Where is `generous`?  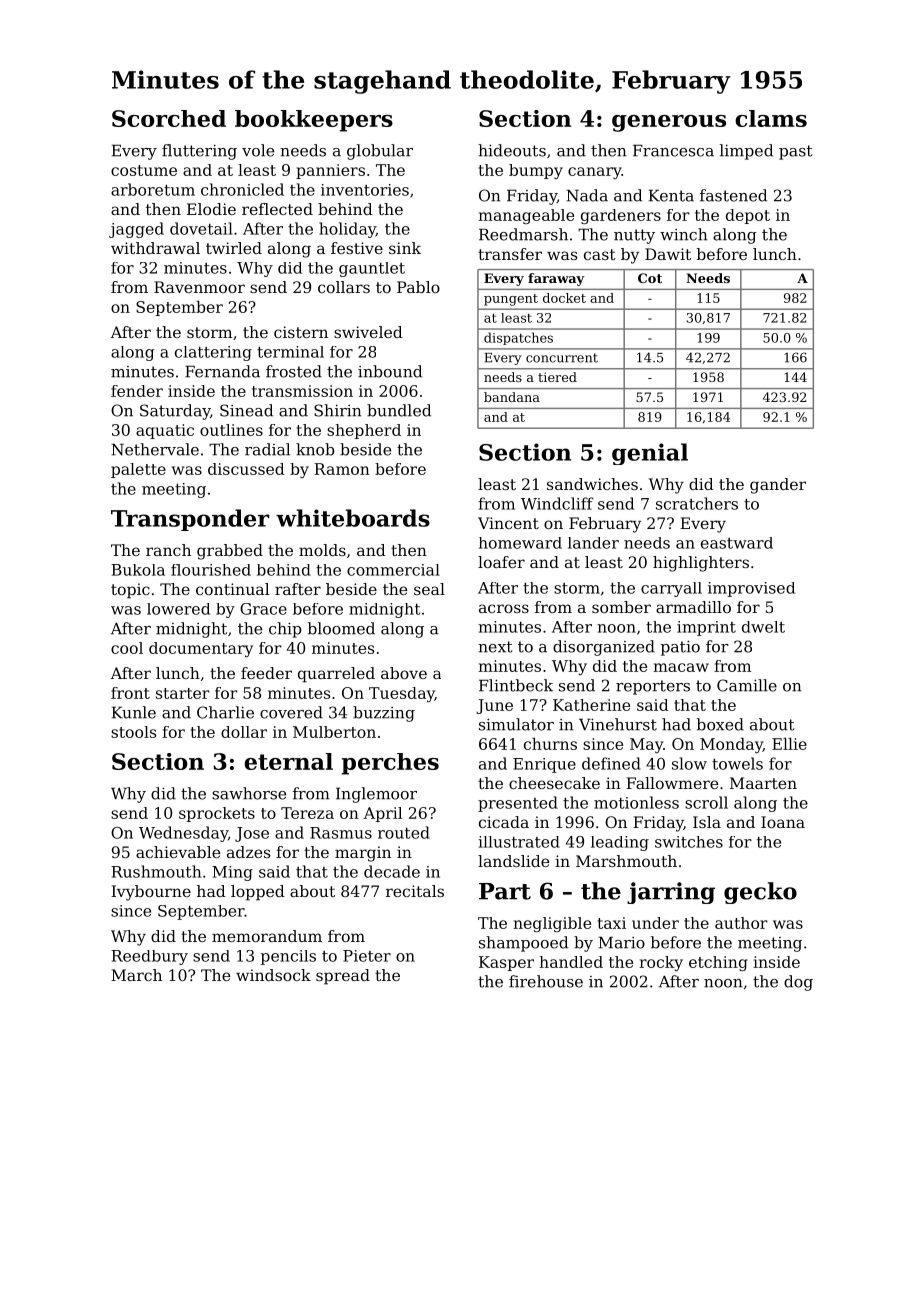
generous is located at coordinates (669, 123).
